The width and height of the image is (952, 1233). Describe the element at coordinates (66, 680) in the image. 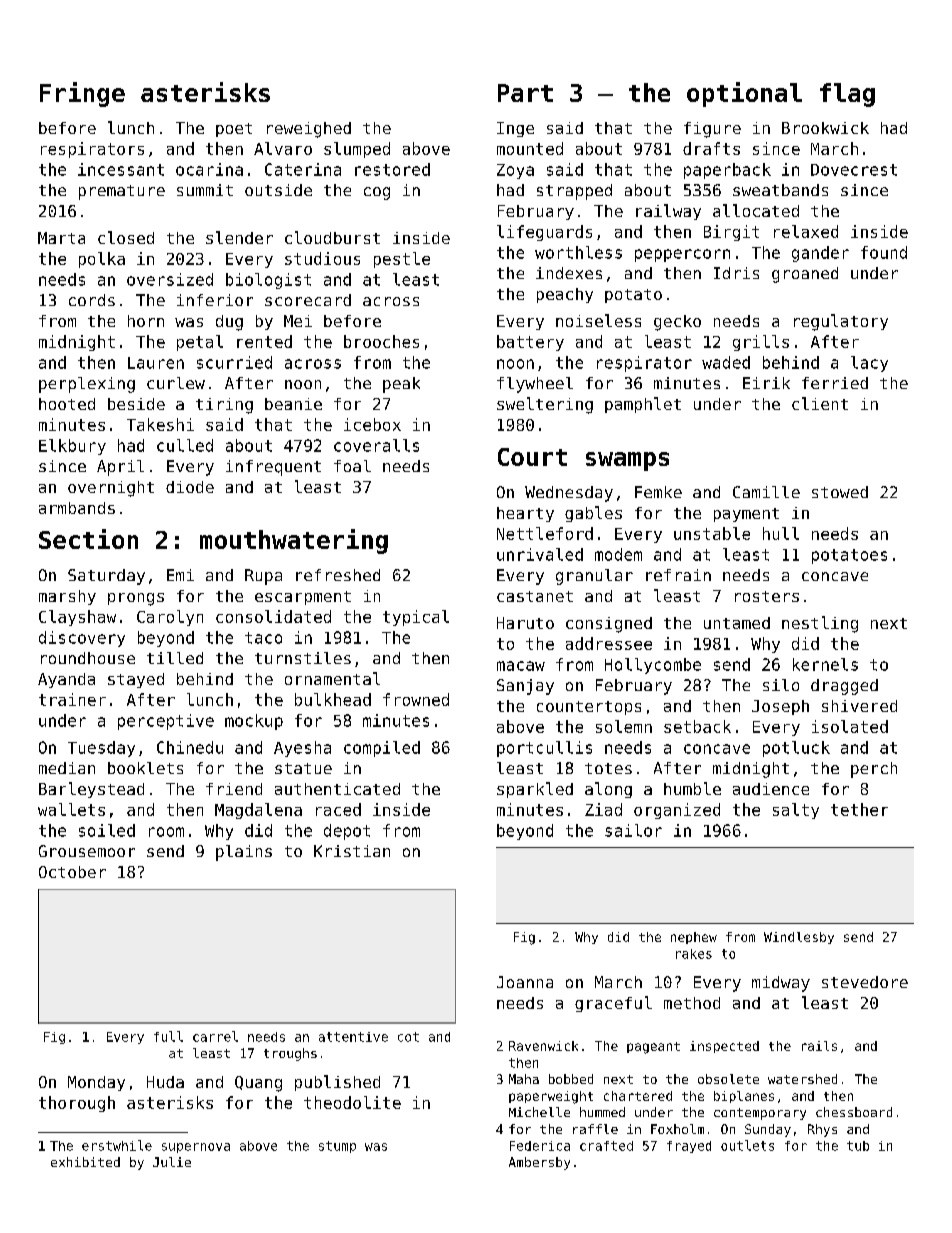

I see `Ayanda` at that location.
